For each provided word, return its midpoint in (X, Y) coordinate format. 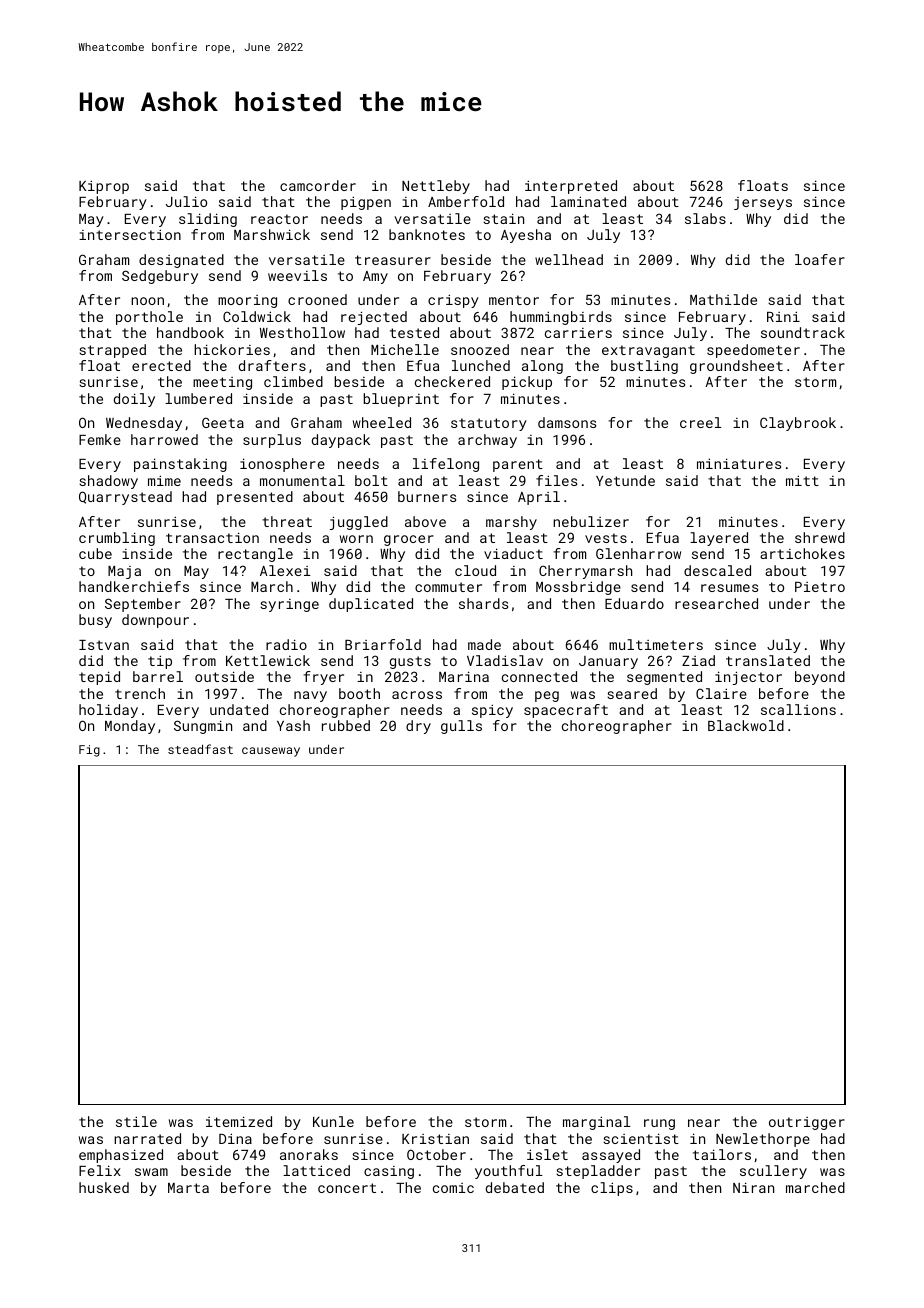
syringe (289, 605)
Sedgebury (160, 277)
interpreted (571, 187)
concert (347, 1188)
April (539, 498)
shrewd (820, 537)
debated (515, 1187)
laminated (588, 201)
